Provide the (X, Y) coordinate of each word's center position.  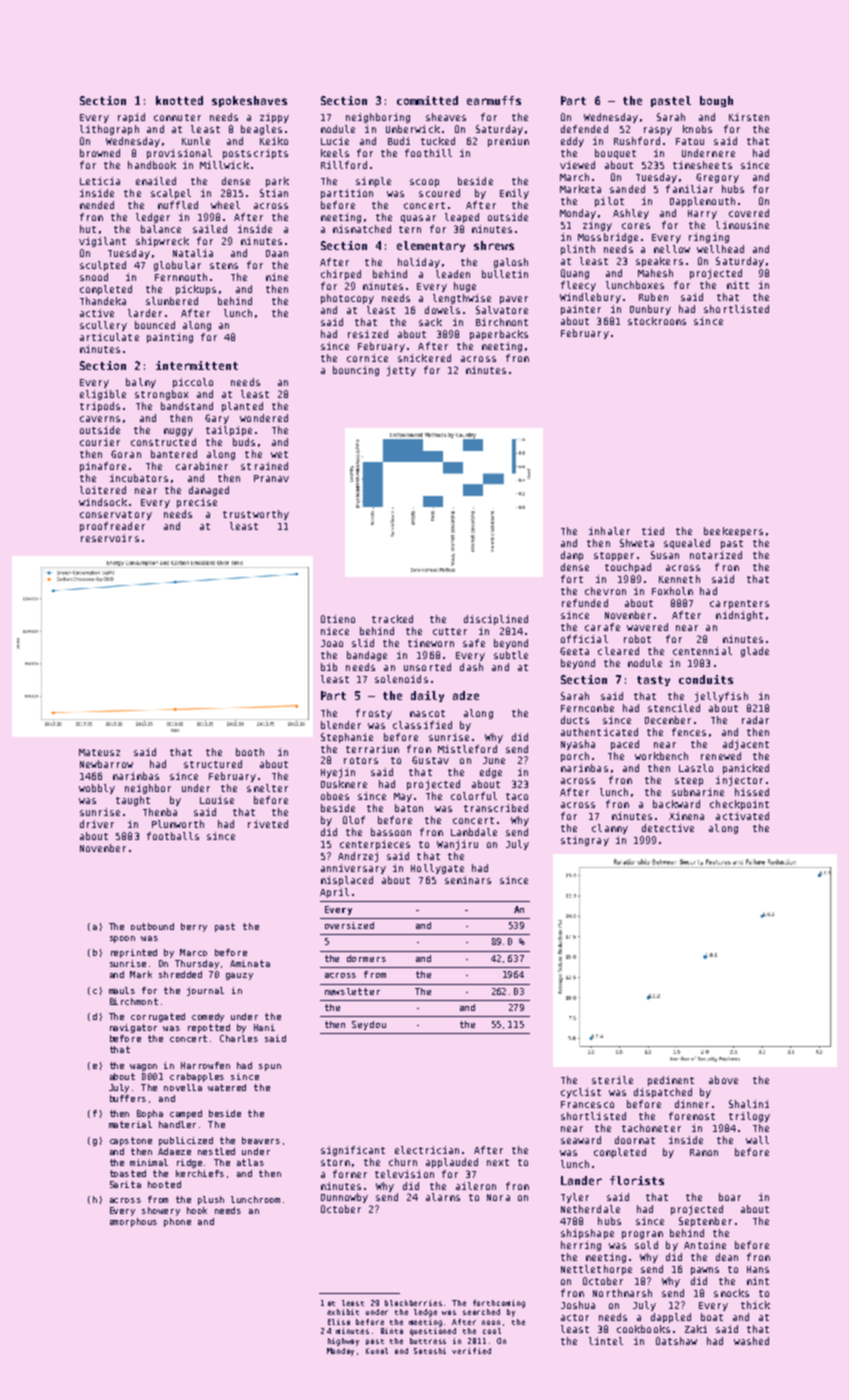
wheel (225, 205)
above (723, 1080)
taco (517, 796)
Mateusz (99, 752)
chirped (341, 275)
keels (335, 153)
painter (581, 310)
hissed (752, 792)
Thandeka (103, 301)
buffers (128, 1098)
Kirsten (749, 117)
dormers (366, 958)
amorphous (133, 1222)
